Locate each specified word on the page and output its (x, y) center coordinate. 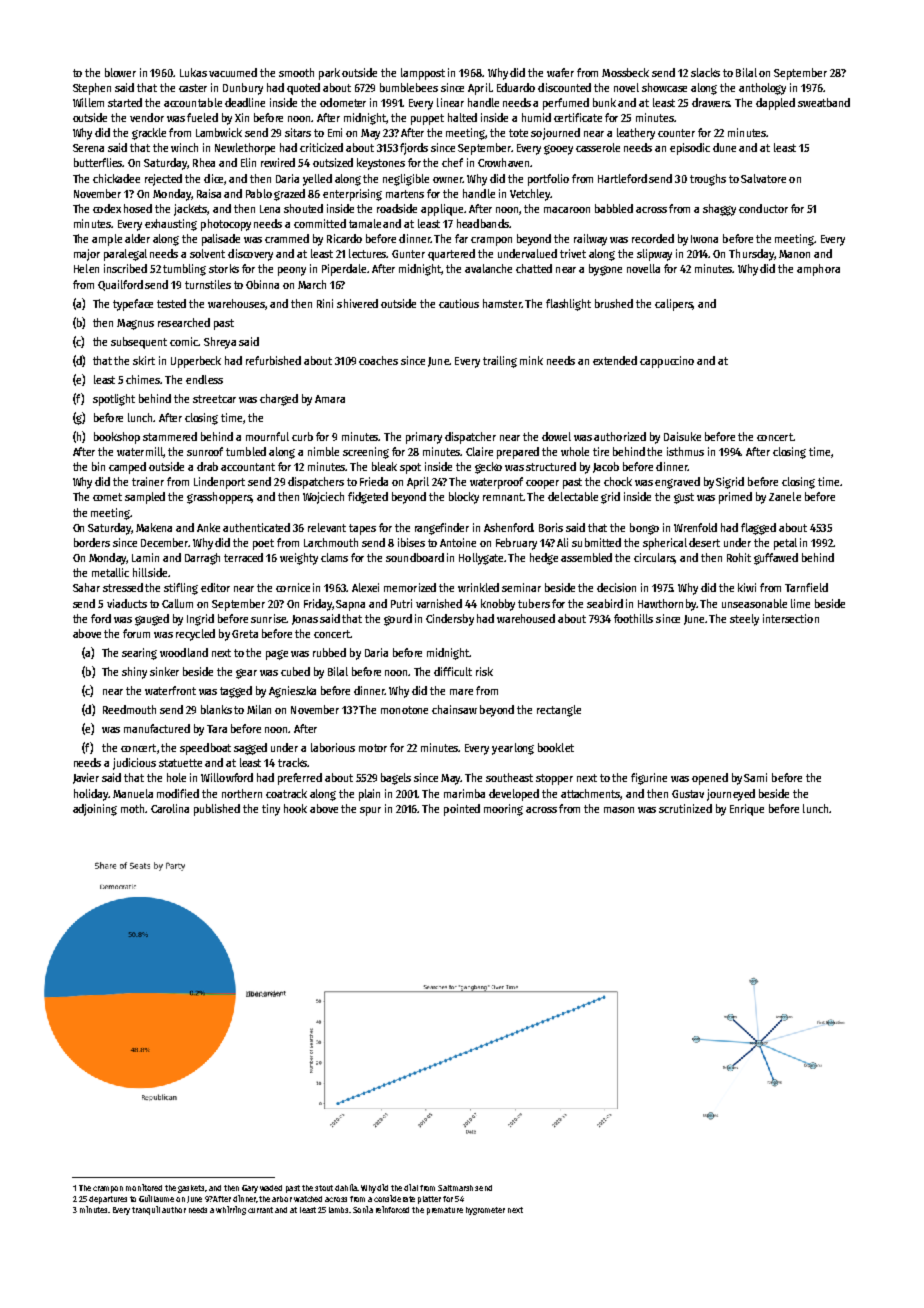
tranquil (146, 1210)
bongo (644, 529)
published (217, 810)
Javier (86, 778)
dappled (775, 104)
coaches (378, 360)
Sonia (363, 1209)
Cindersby (450, 620)
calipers (674, 305)
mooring (503, 810)
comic (184, 341)
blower (120, 72)
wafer (560, 72)
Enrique (747, 810)
